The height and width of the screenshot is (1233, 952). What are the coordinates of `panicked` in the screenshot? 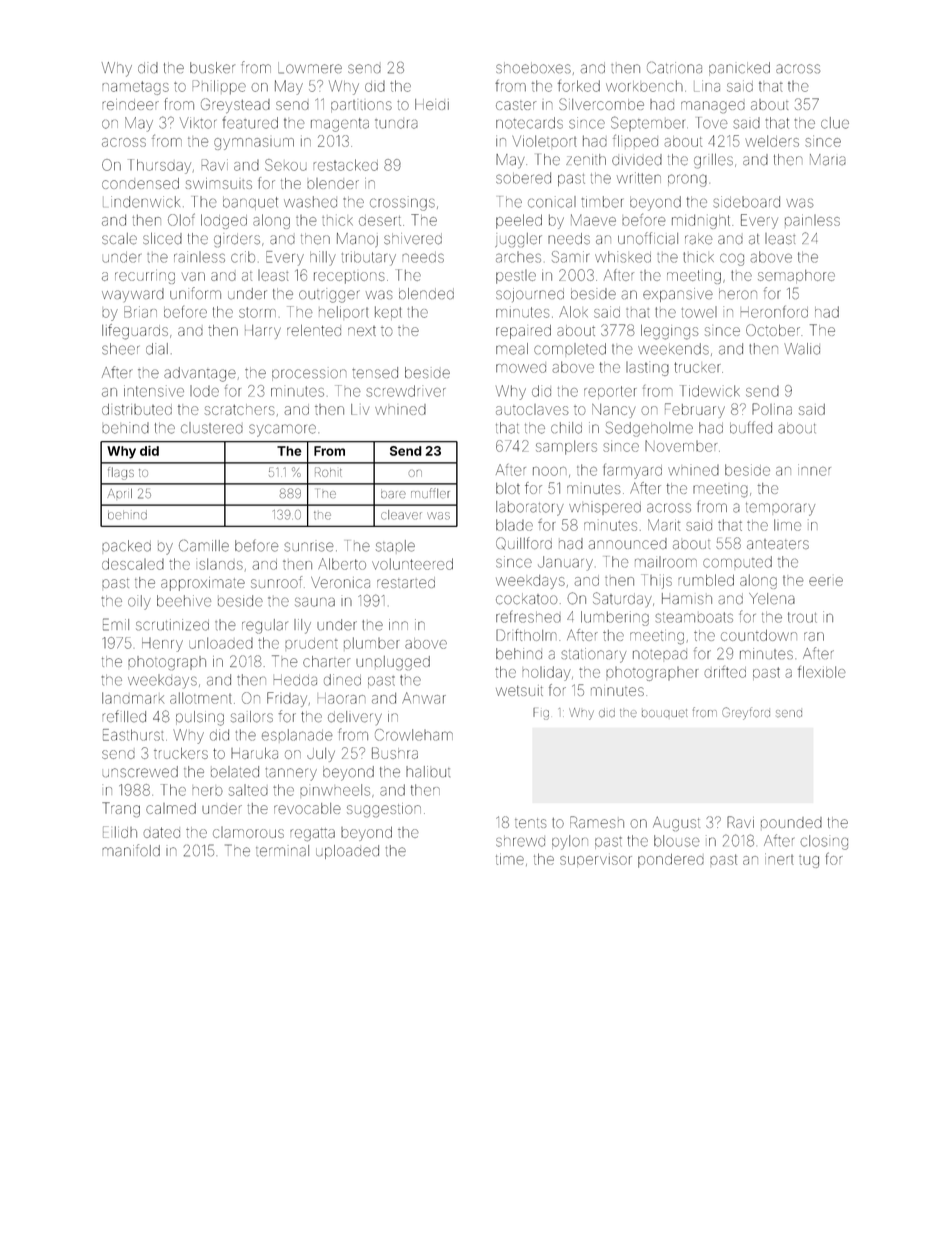 It's located at (739, 69).
